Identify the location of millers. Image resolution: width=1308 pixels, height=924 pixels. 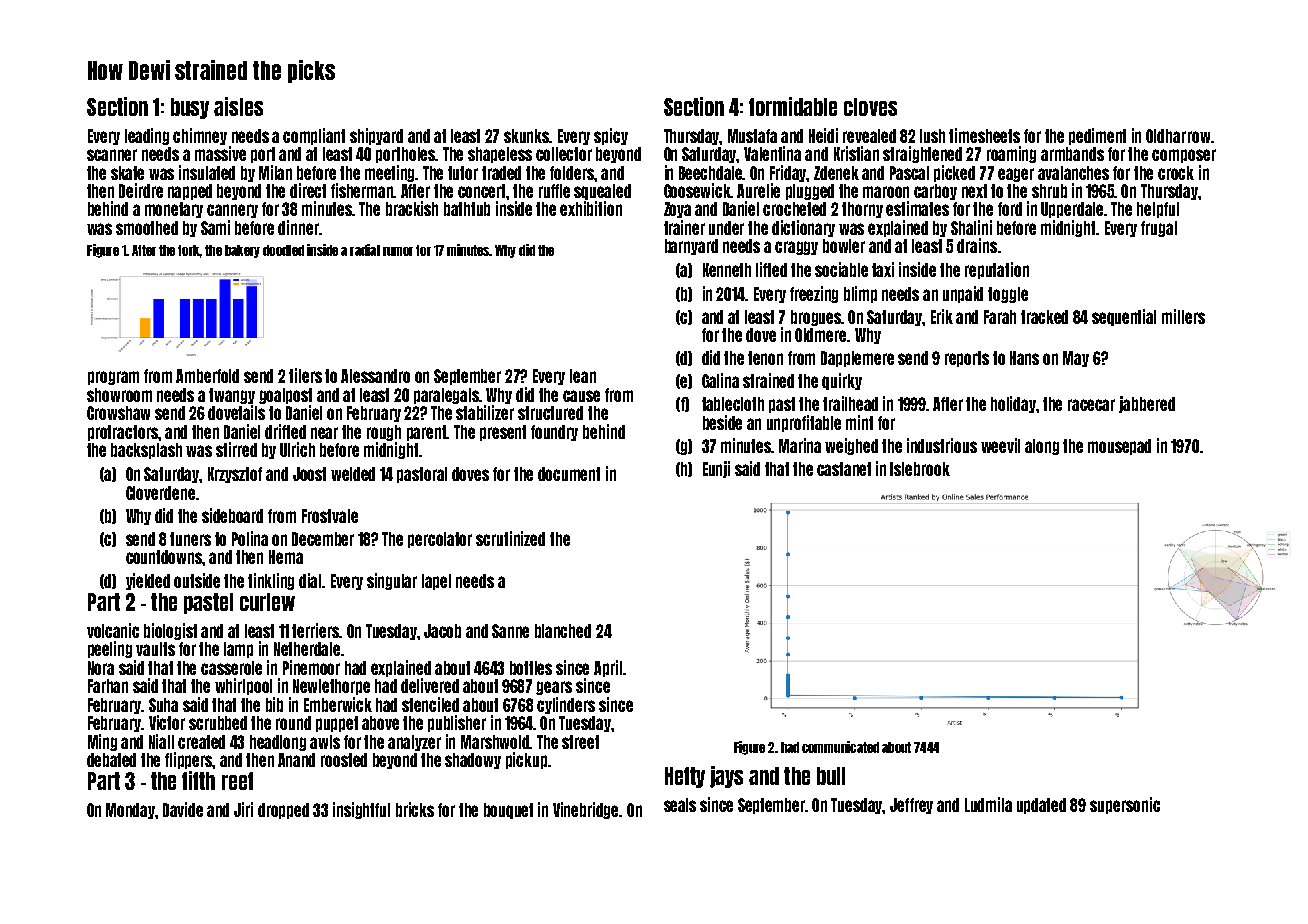
(1183, 316).
